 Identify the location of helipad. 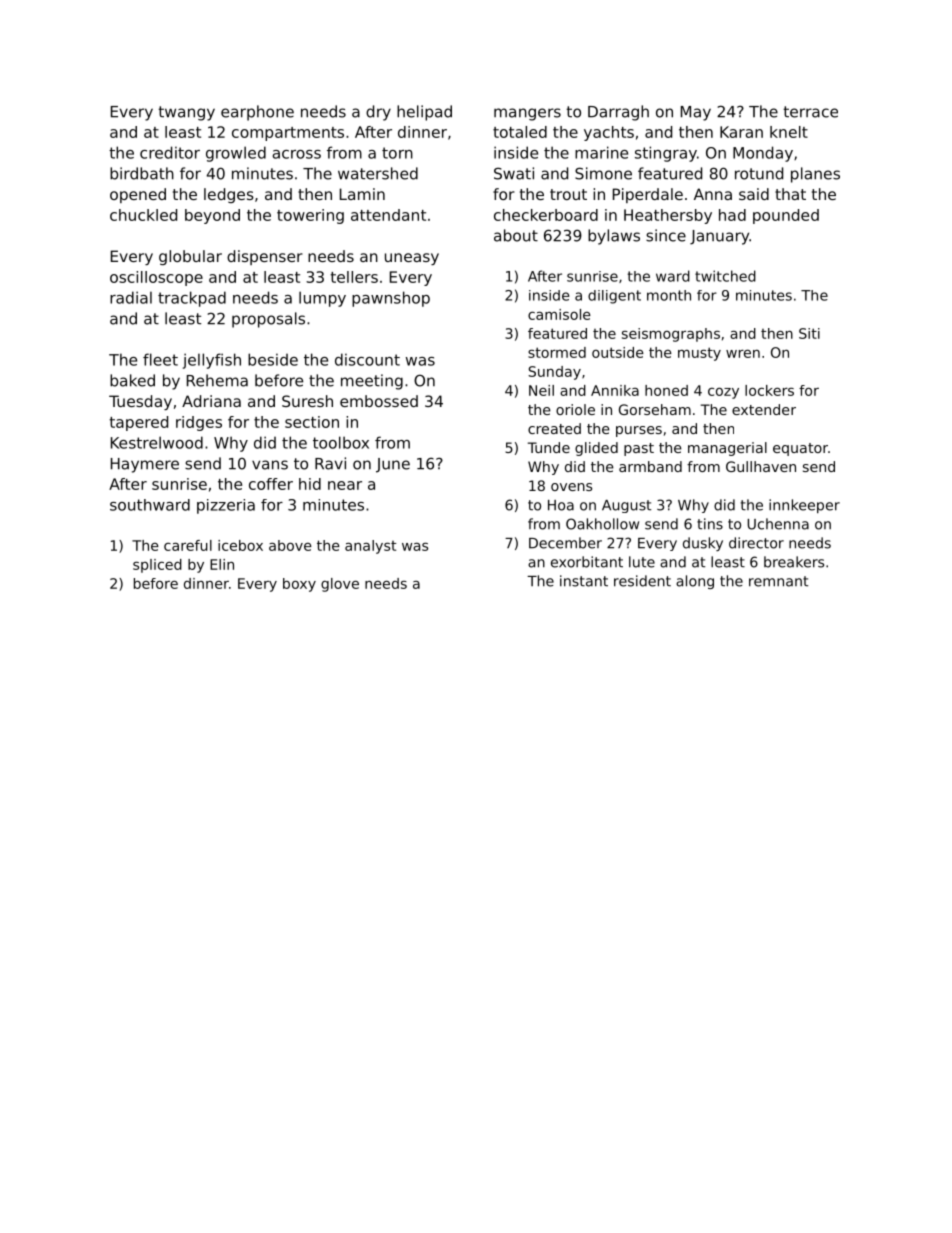
(424, 113).
